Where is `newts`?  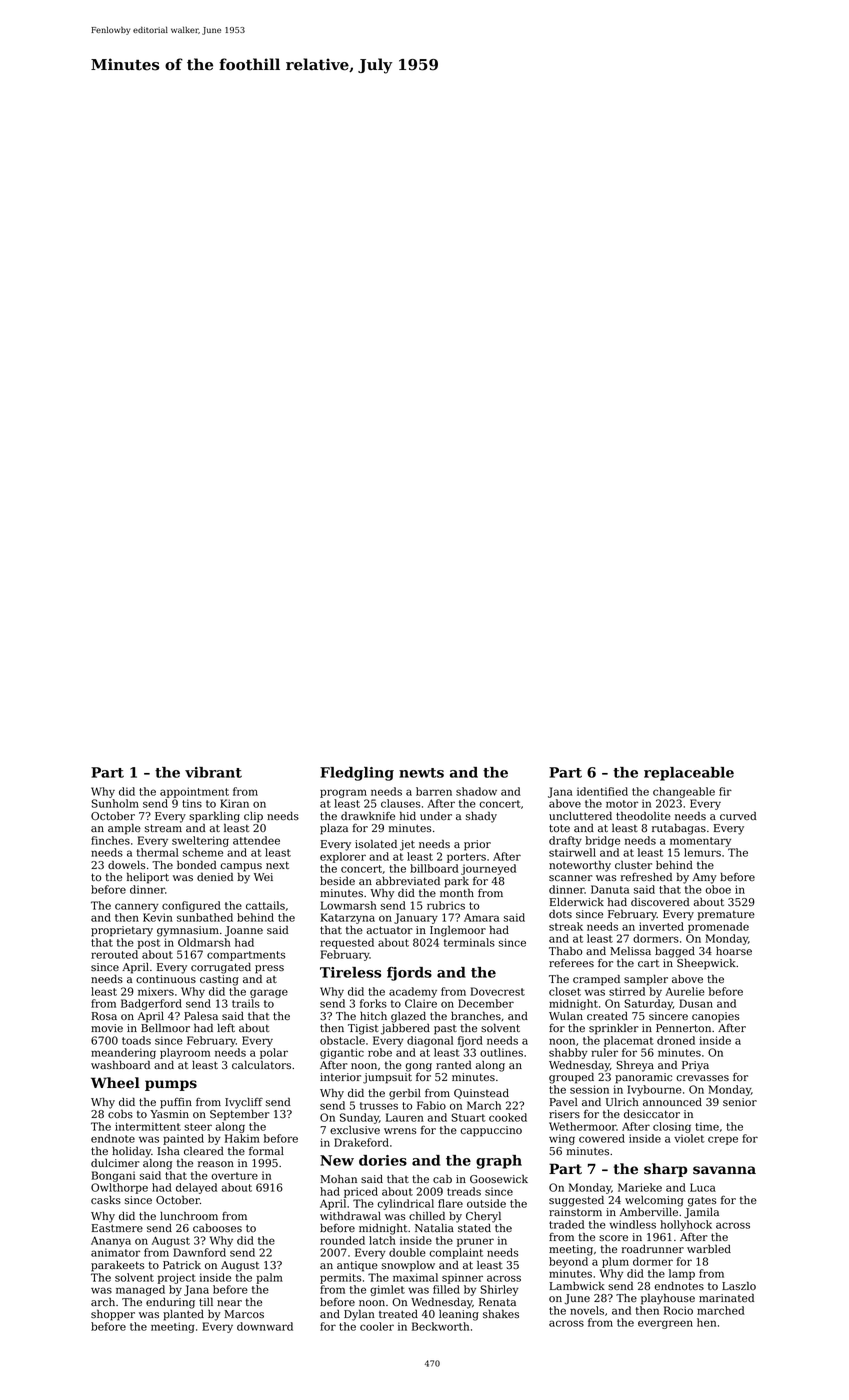 newts is located at coordinates (421, 773).
